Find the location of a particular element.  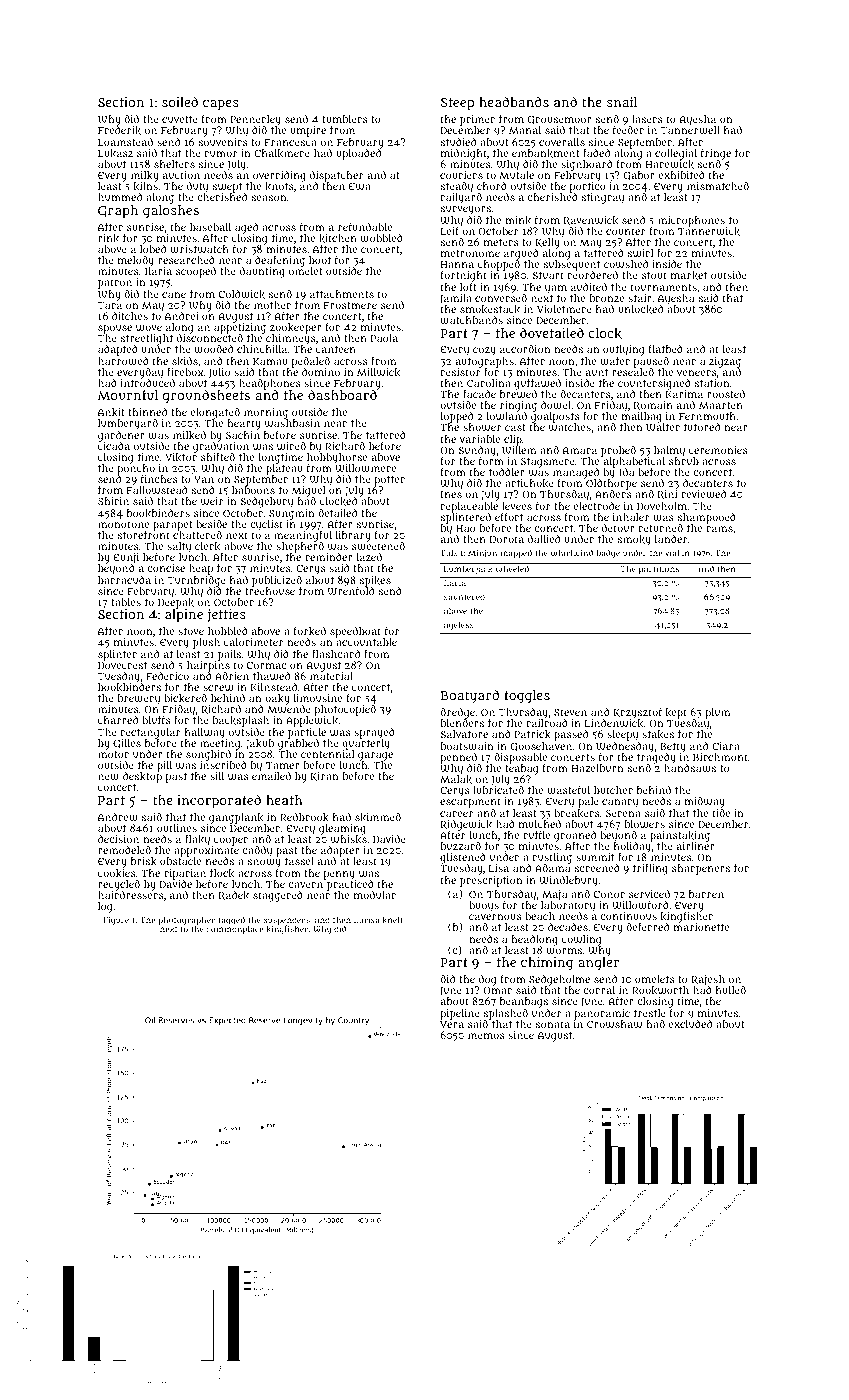

sprayed is located at coordinates (374, 733).
